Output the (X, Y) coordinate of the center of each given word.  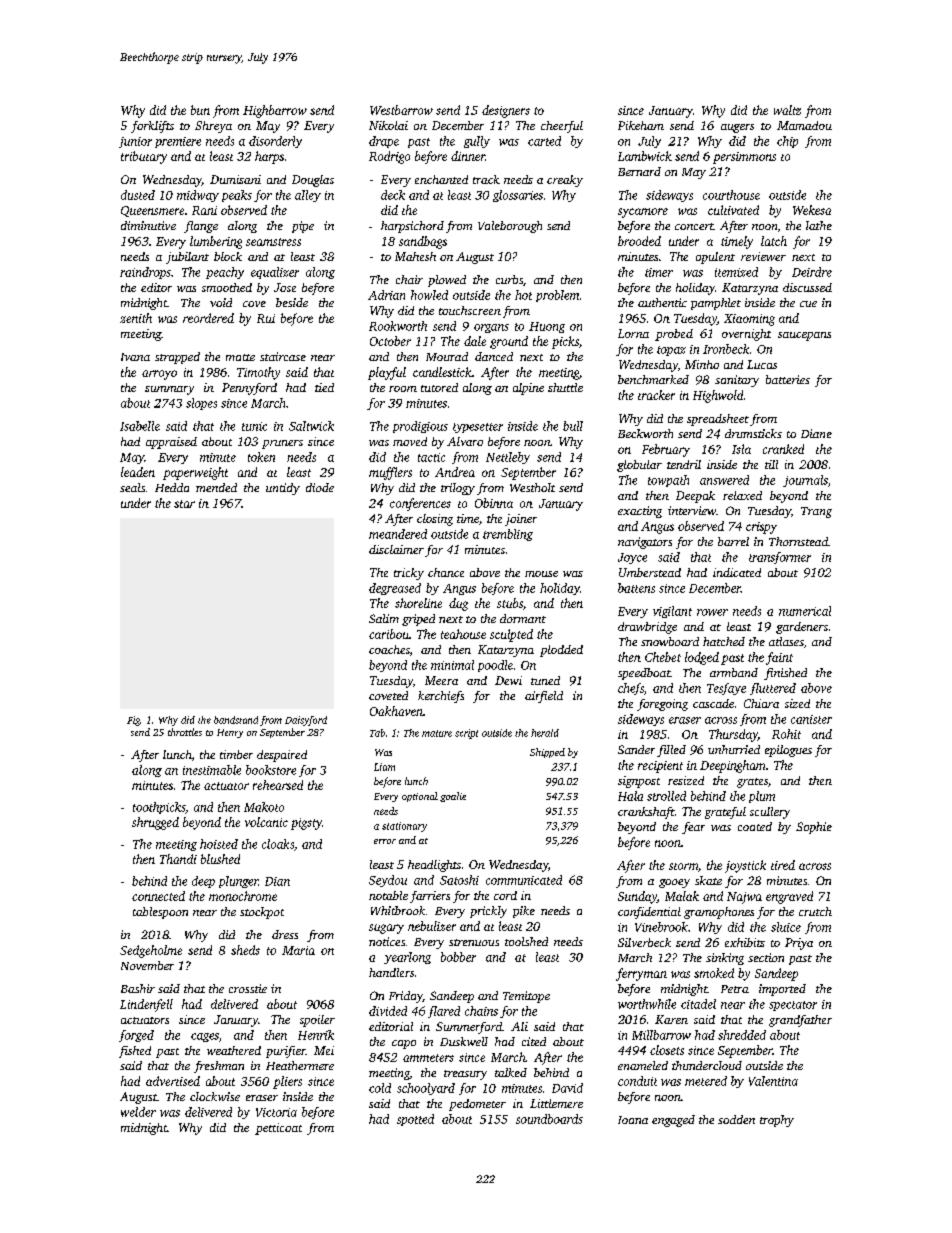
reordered (208, 318)
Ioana (633, 1120)
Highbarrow (275, 111)
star (184, 504)
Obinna (494, 503)
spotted (415, 1120)
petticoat (278, 1129)
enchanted (441, 179)
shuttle (565, 387)
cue (808, 304)
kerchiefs (441, 697)
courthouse (731, 195)
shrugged (155, 823)
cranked (783, 449)
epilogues (788, 751)
